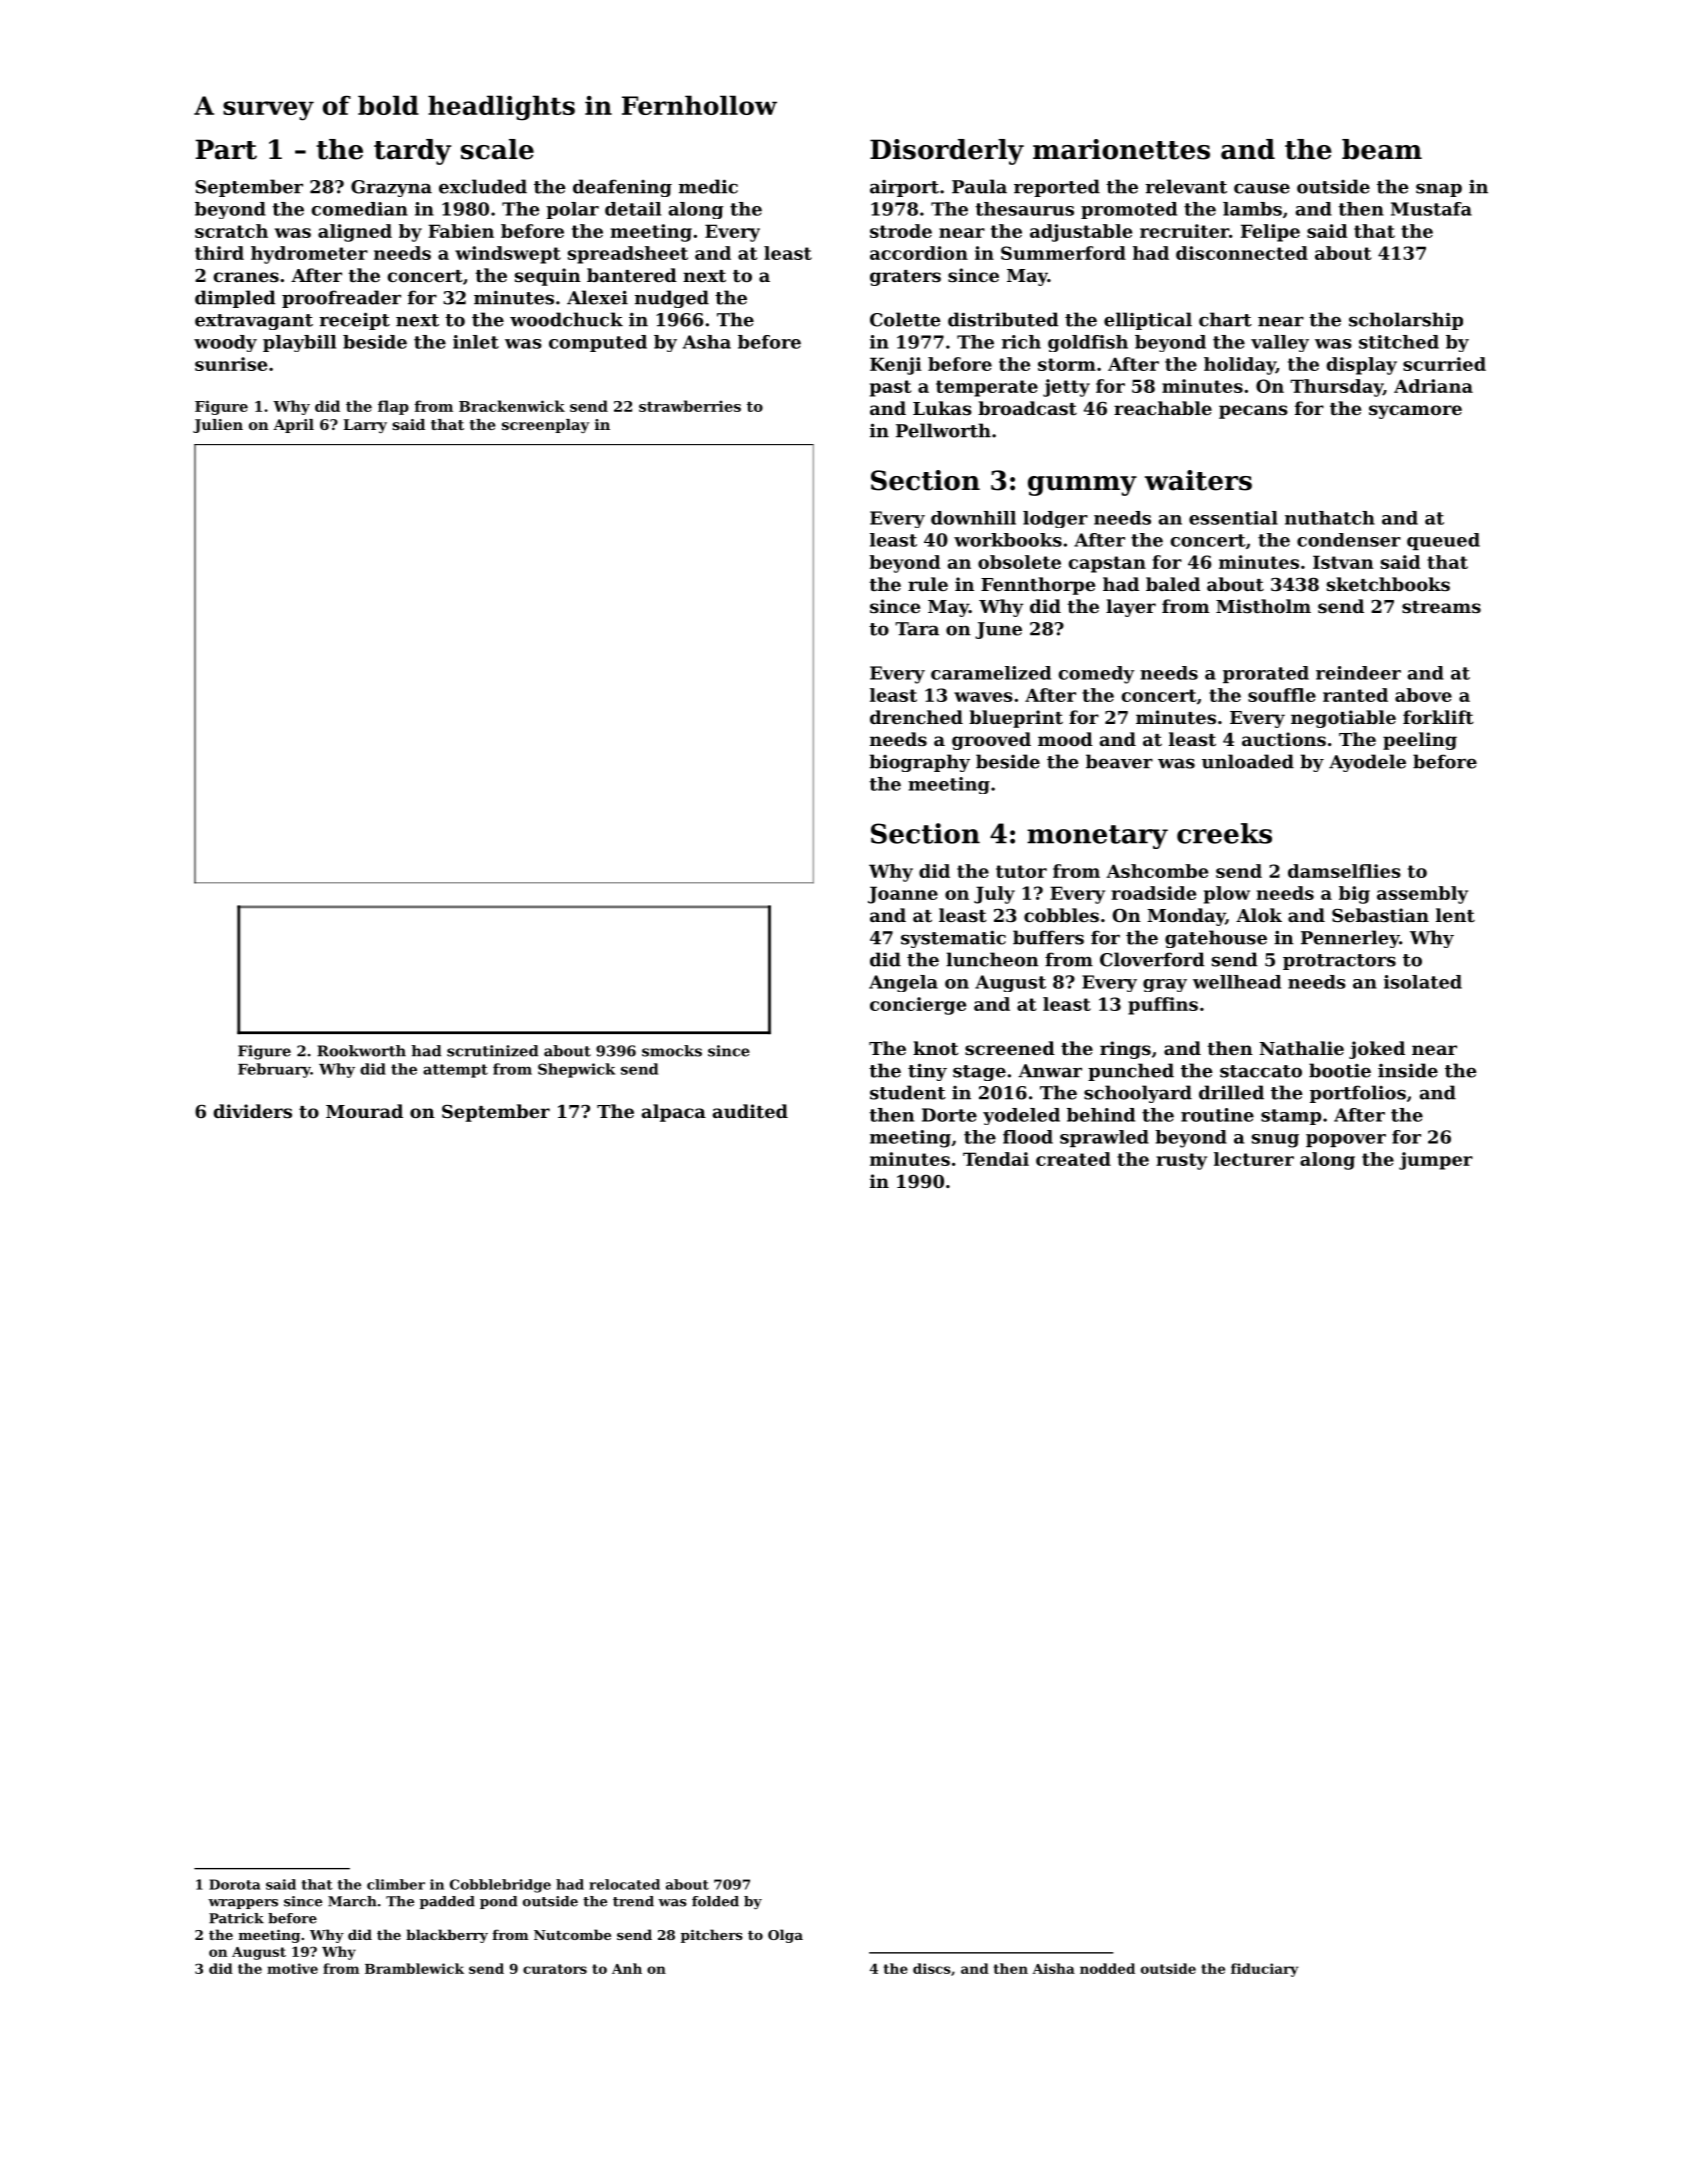 Image resolution: width=1683 pixels, height=2178 pixels. What do you see at coordinates (674, 1113) in the page?
I see `alpaca` at bounding box center [674, 1113].
